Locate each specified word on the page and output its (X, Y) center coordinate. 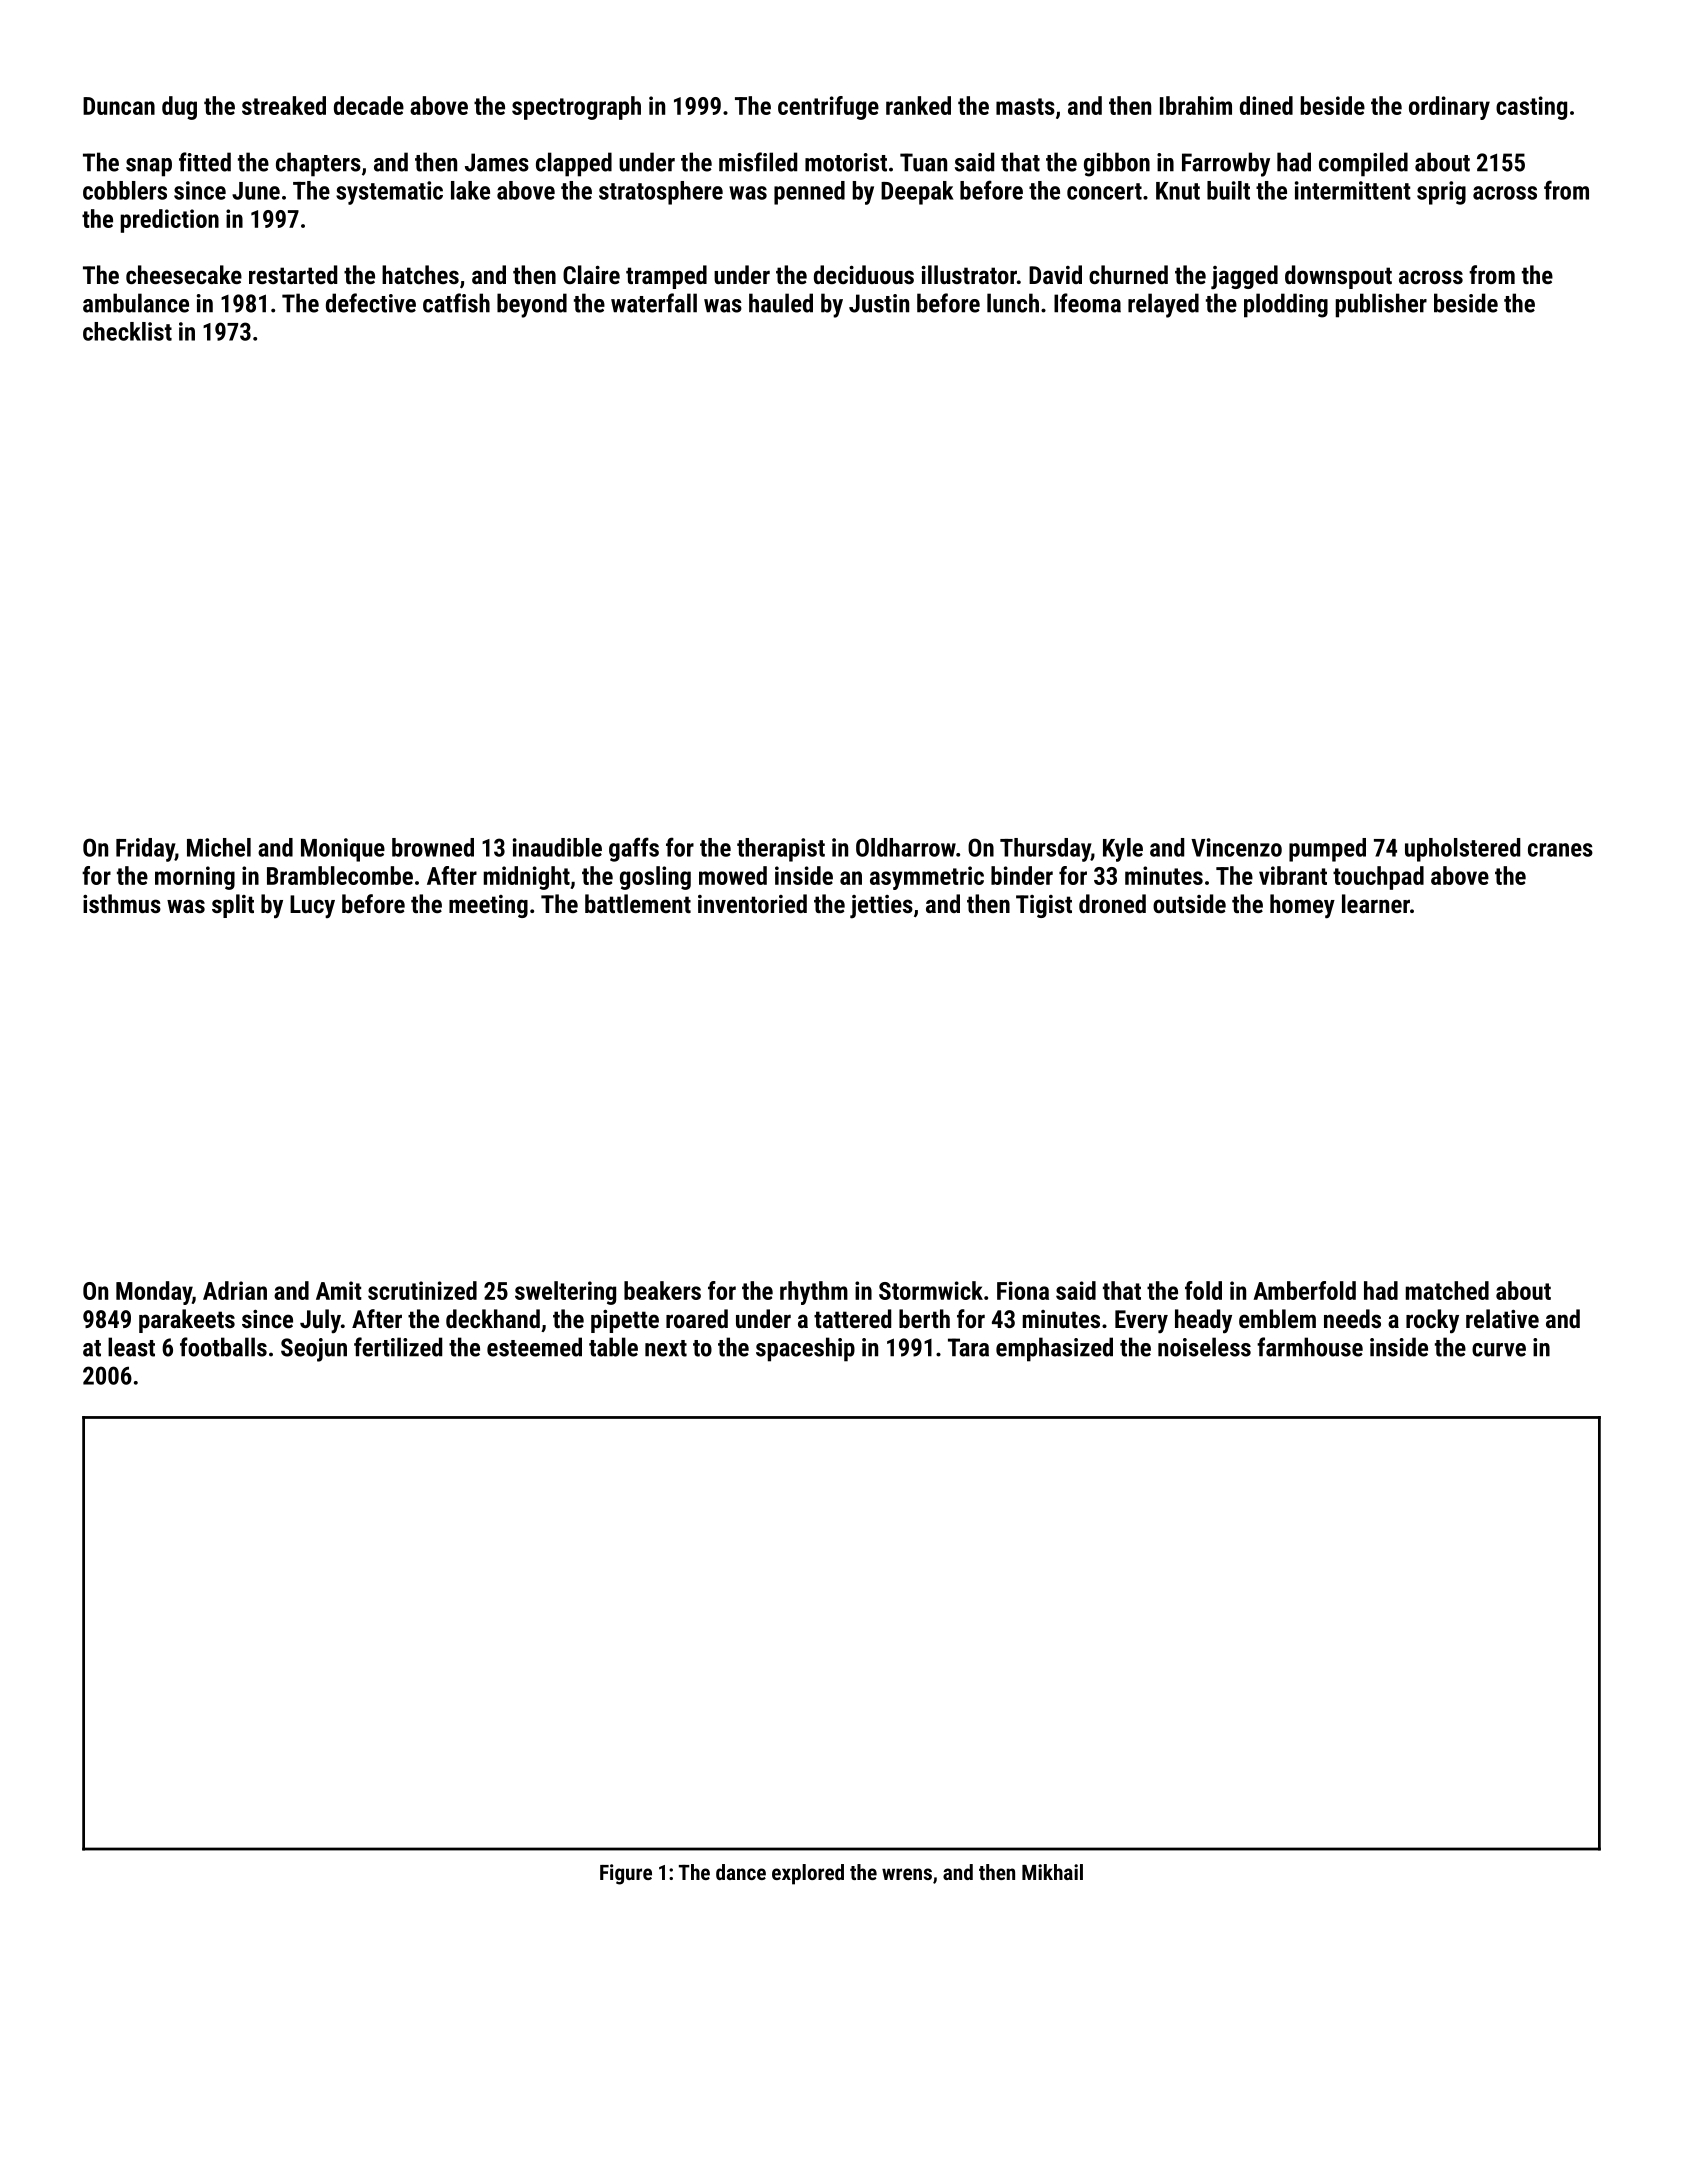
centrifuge (828, 108)
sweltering (565, 1293)
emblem (1277, 1318)
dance (741, 1872)
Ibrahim (1196, 105)
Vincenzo (1236, 847)
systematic (389, 193)
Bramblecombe (340, 875)
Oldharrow (906, 847)
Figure (626, 1874)
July (320, 1321)
